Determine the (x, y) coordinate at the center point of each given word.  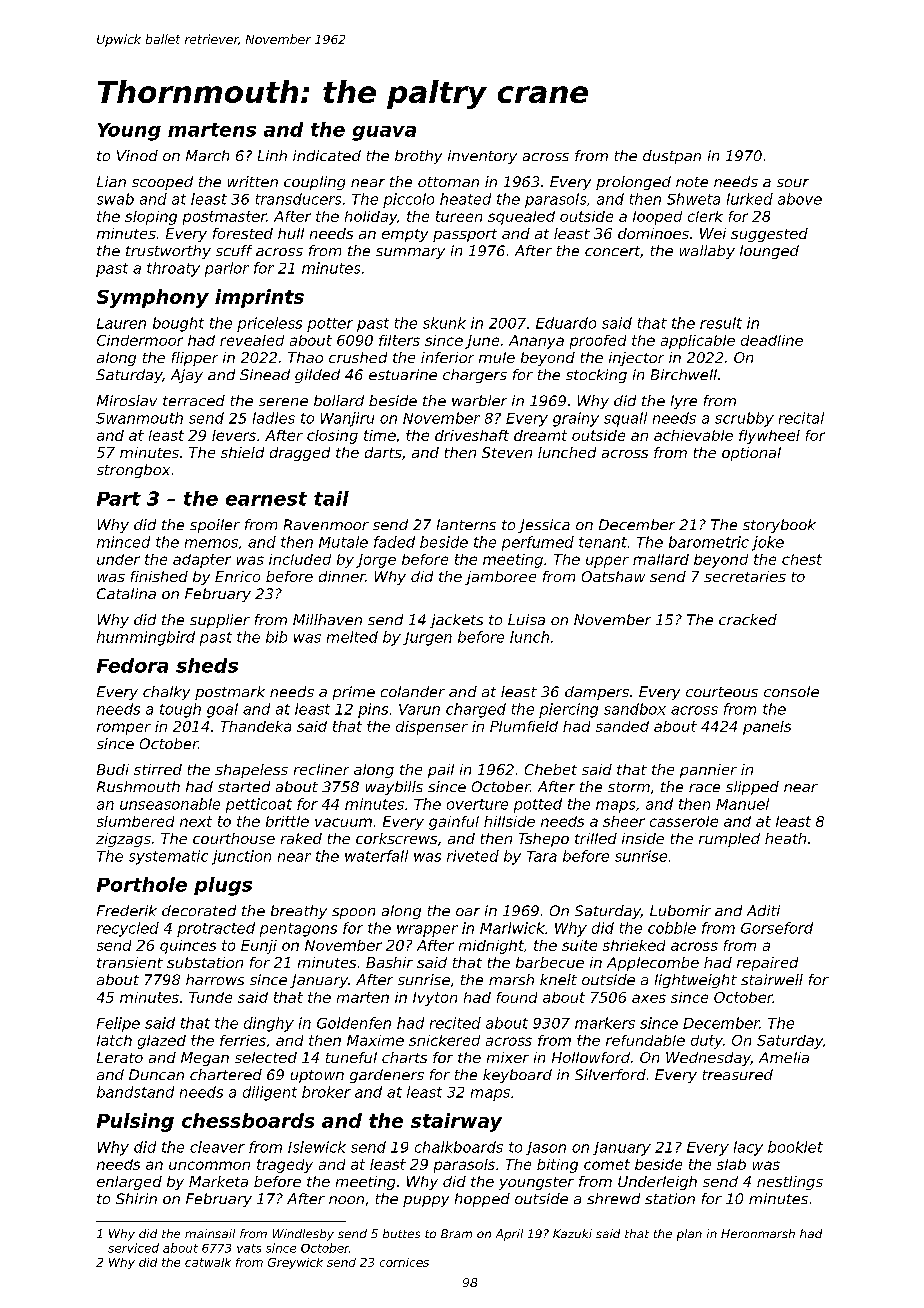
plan (689, 1235)
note (692, 182)
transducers (298, 199)
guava (384, 133)
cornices (404, 1262)
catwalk (208, 1262)
